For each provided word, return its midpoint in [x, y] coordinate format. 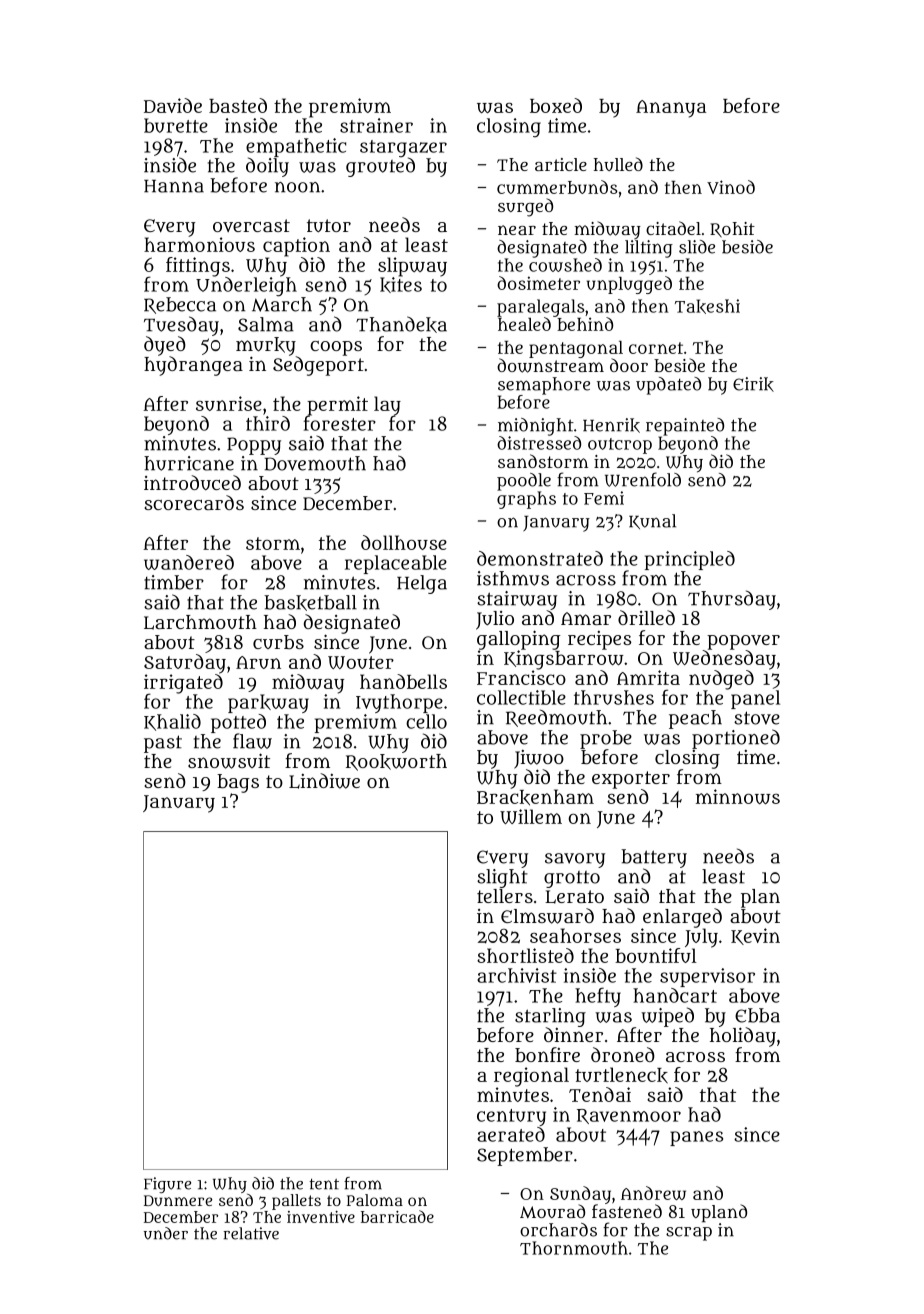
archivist [517, 975]
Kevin [755, 936]
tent [324, 1184]
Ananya [671, 109]
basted [238, 105]
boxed [556, 105]
